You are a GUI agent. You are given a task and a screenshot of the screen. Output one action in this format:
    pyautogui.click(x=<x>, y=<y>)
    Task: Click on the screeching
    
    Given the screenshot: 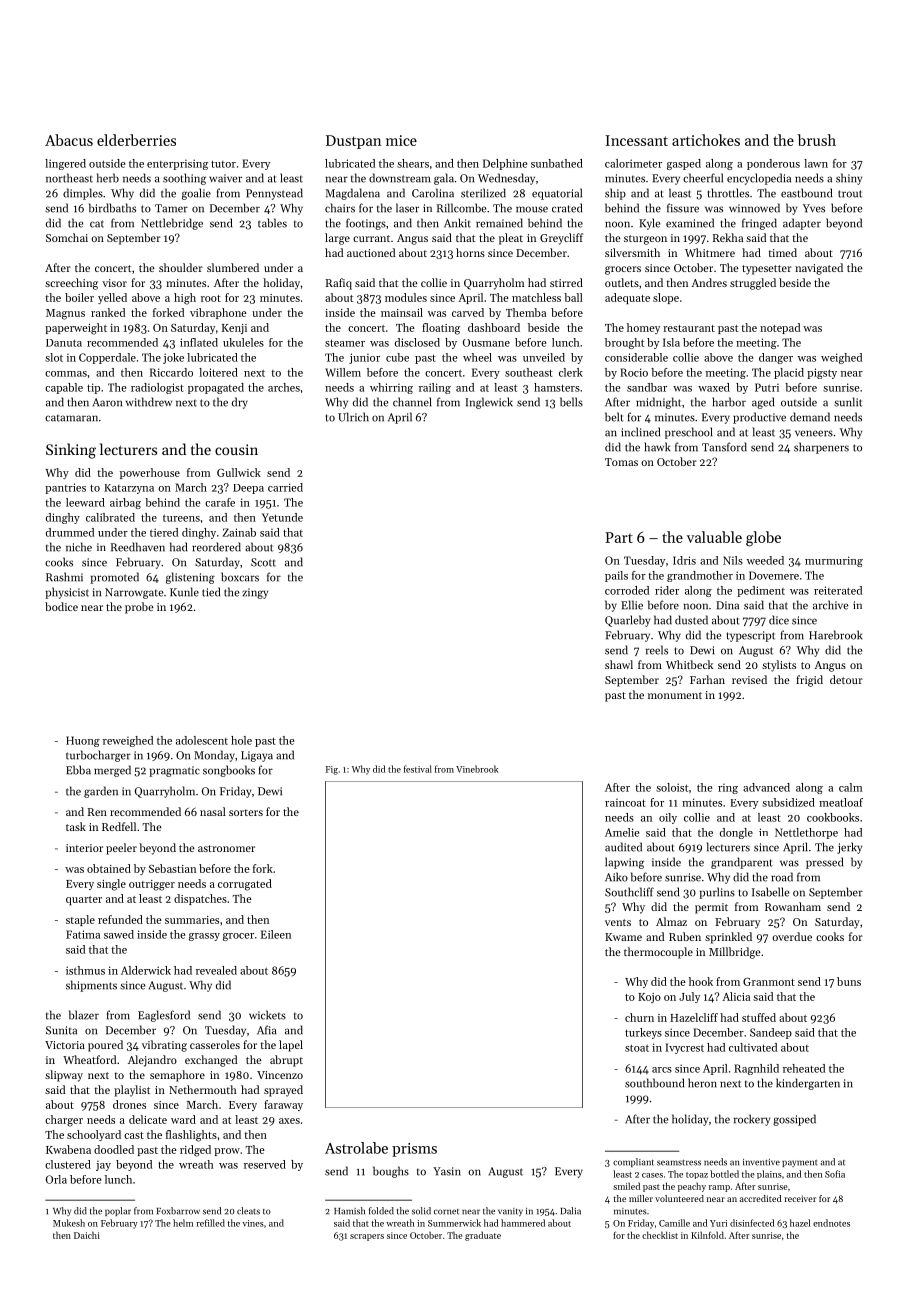 What is the action you would take?
    pyautogui.click(x=71, y=284)
